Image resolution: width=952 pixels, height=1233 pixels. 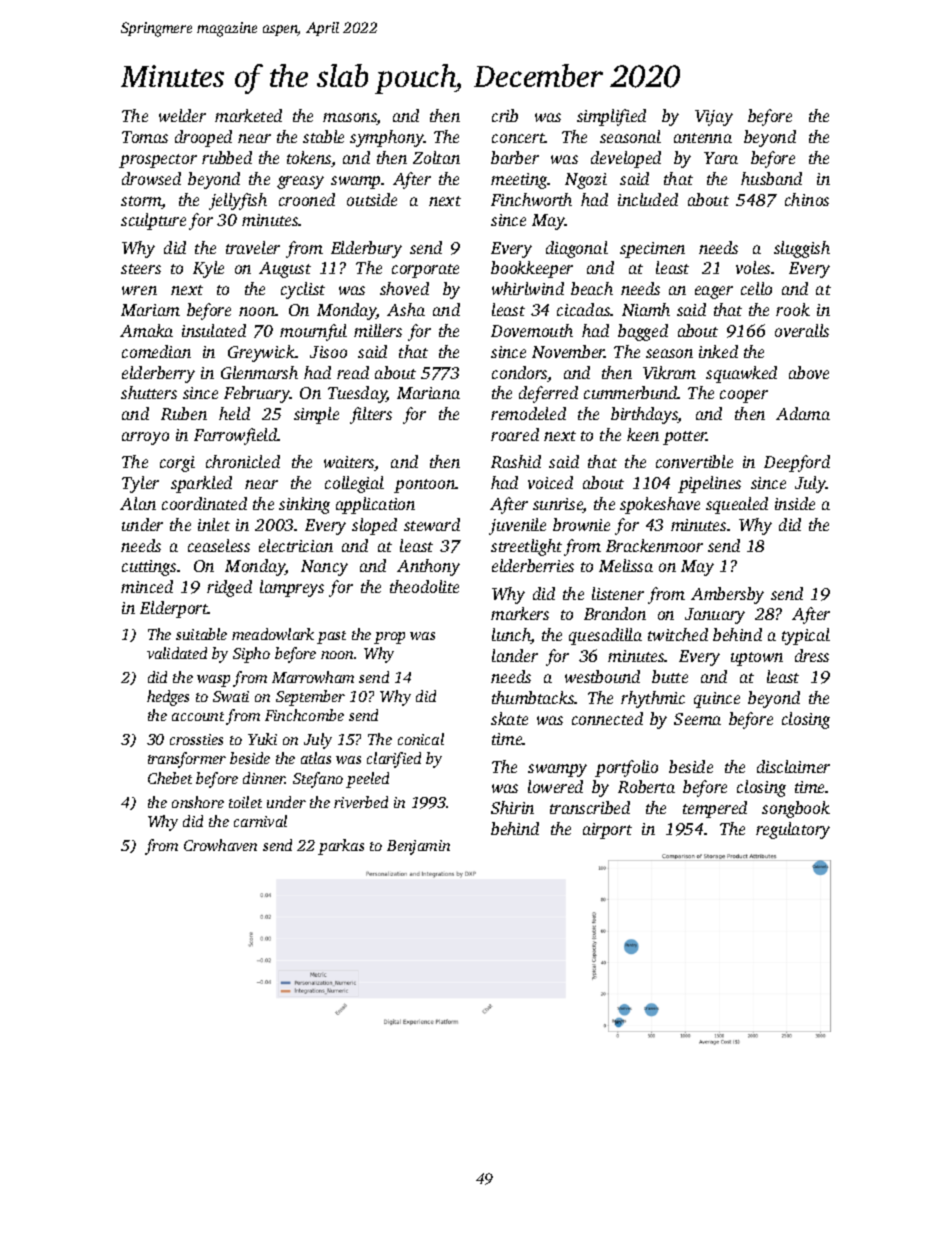 I want to click on spokeshave, so click(x=660, y=505).
